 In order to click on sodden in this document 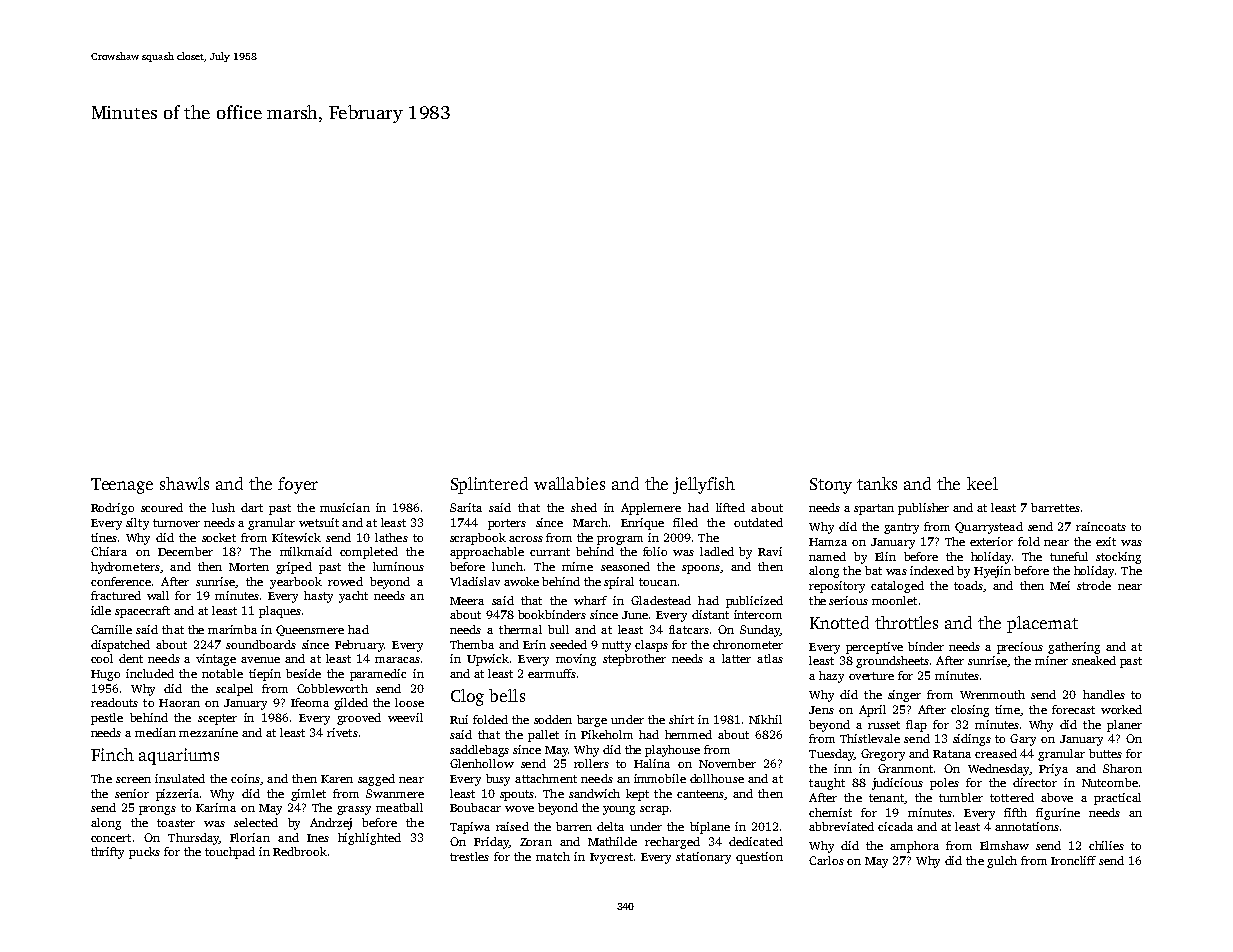, I will do `click(553, 719)`.
